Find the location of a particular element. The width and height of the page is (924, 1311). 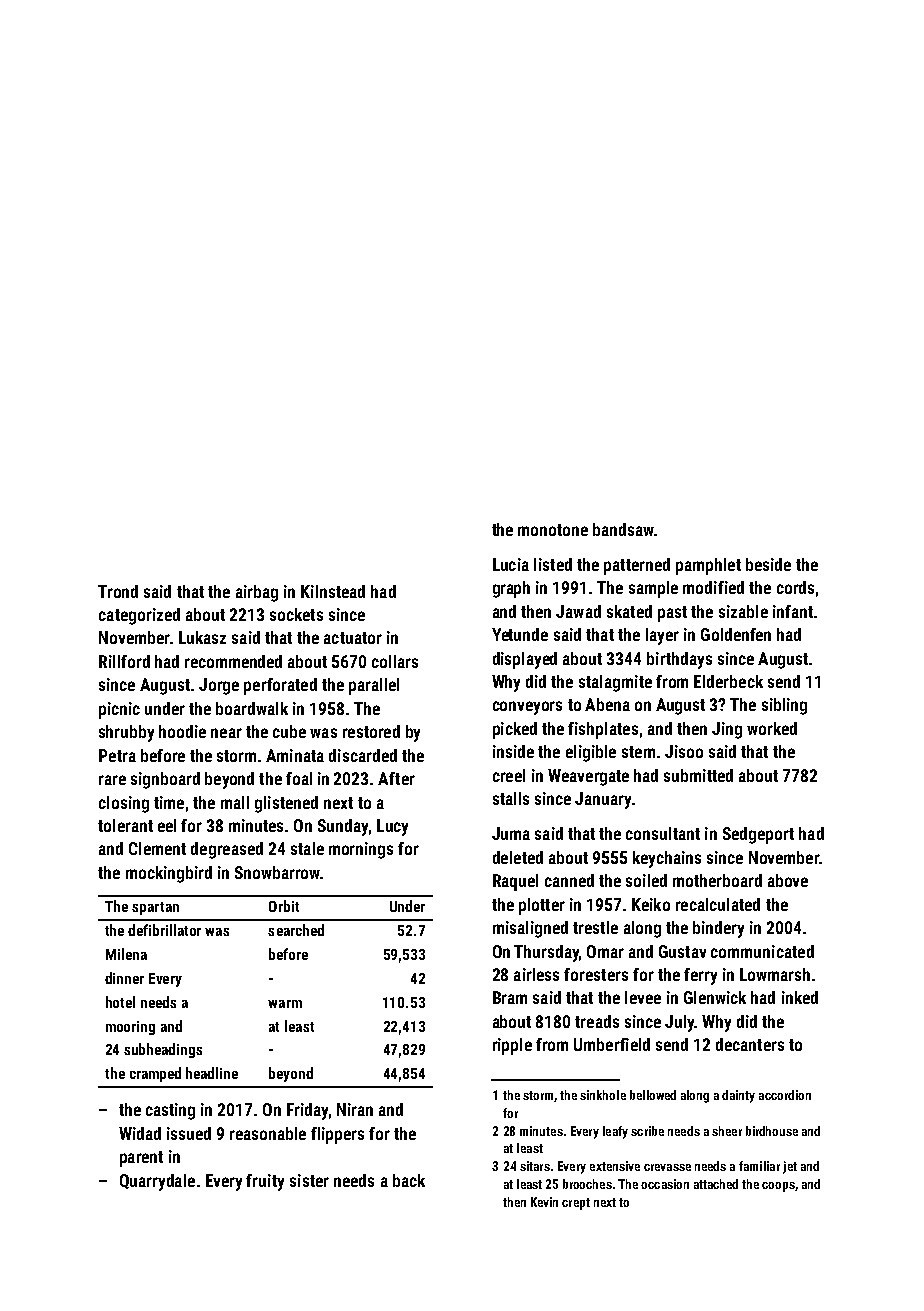

communicated is located at coordinates (762, 951).
